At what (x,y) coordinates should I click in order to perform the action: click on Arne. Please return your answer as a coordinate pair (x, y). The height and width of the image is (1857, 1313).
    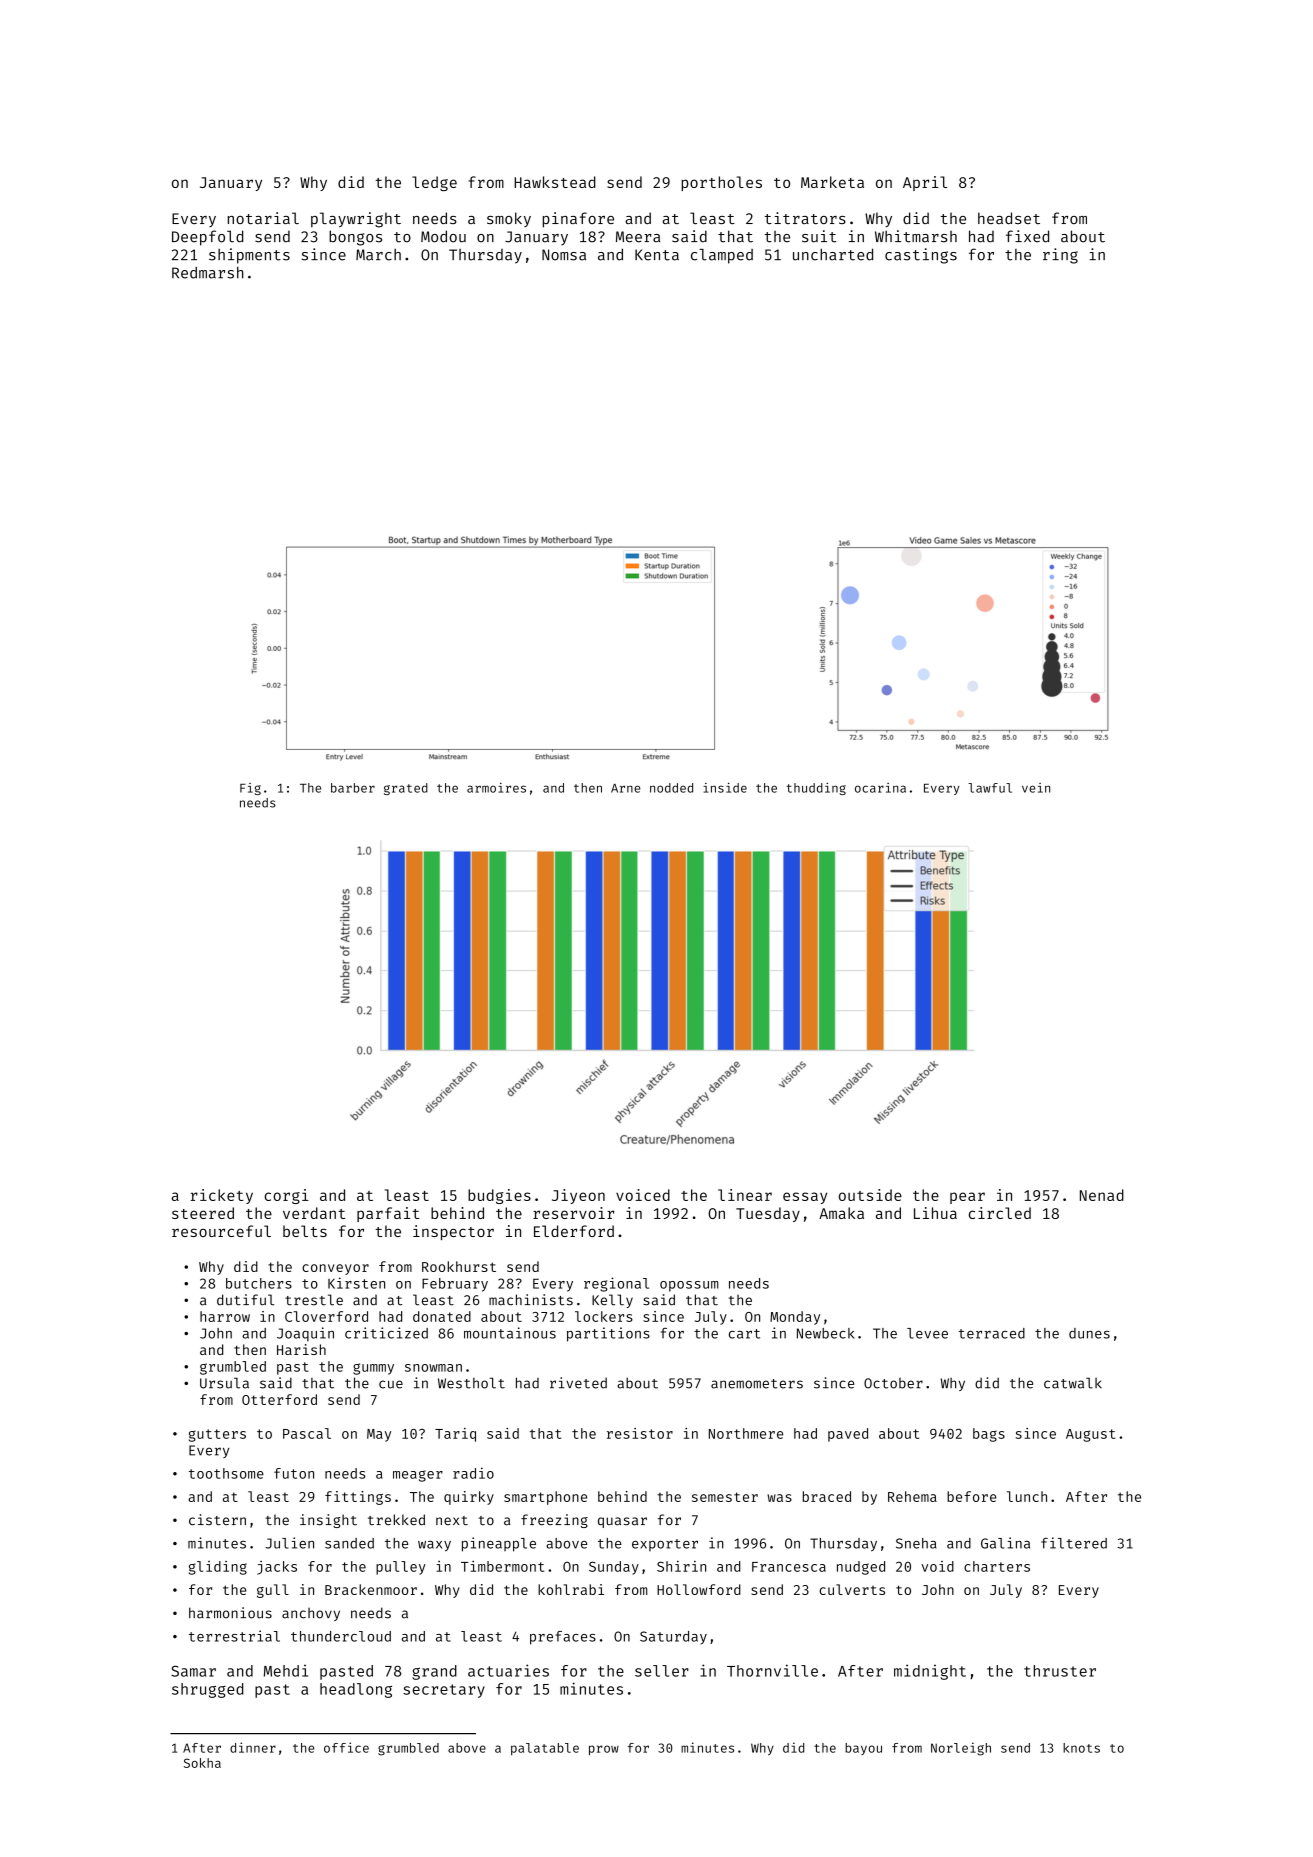
    Looking at the image, I should click on (625, 788).
